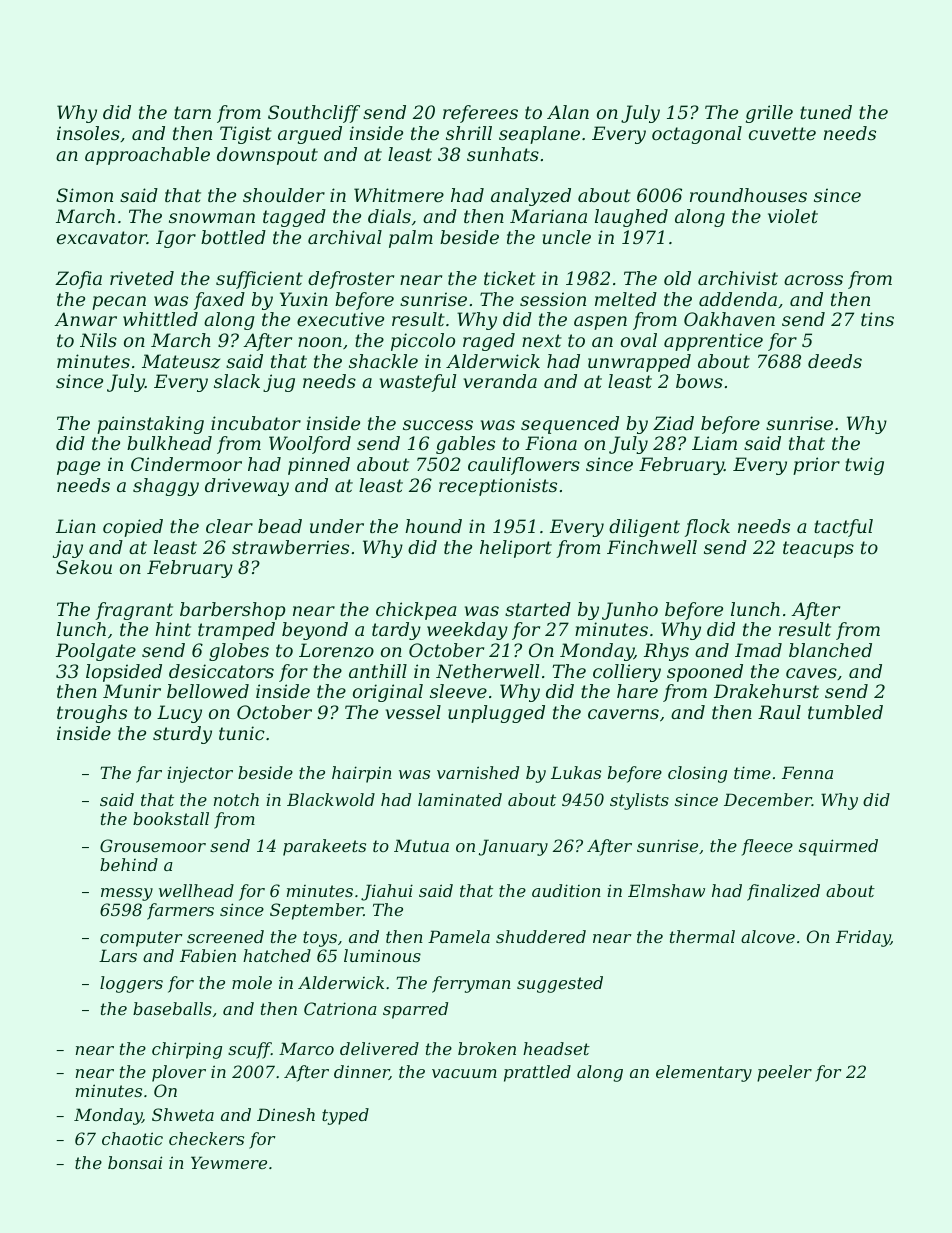 This page has width=952, height=1233. What do you see at coordinates (830, 650) in the page?
I see `blanched` at bounding box center [830, 650].
